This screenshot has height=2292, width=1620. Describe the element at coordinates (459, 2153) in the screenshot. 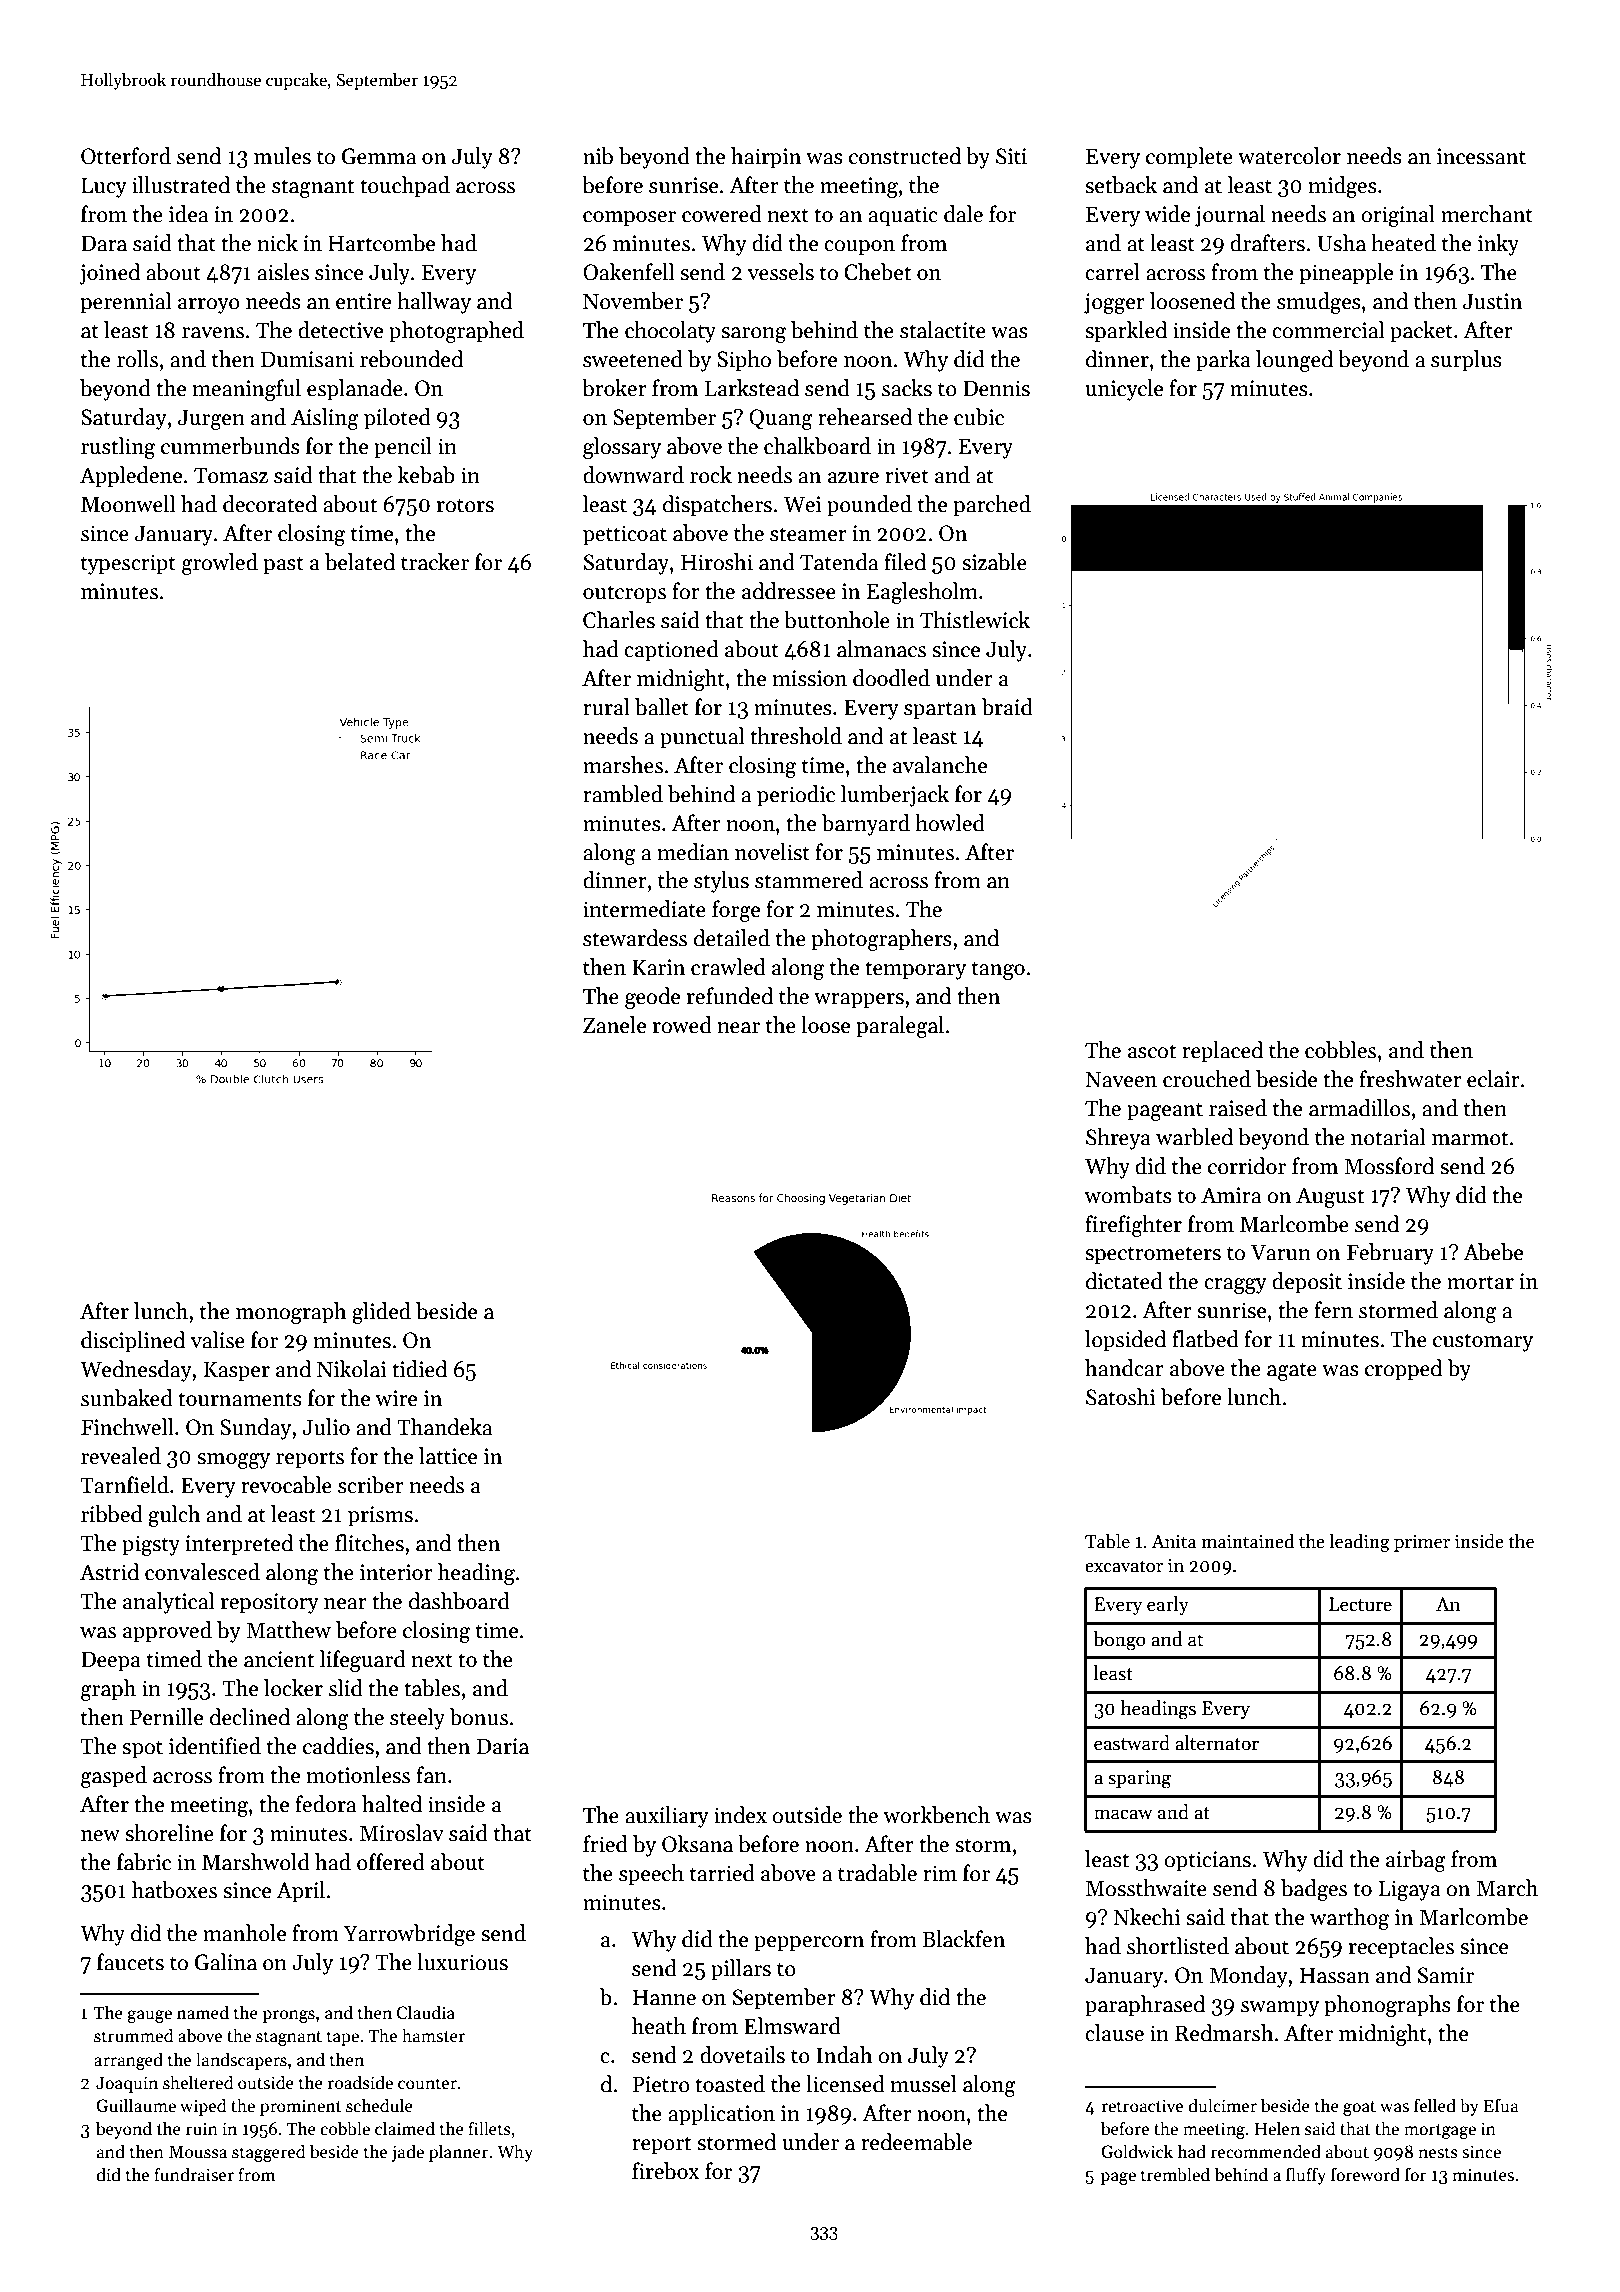

I see `planner` at that location.
